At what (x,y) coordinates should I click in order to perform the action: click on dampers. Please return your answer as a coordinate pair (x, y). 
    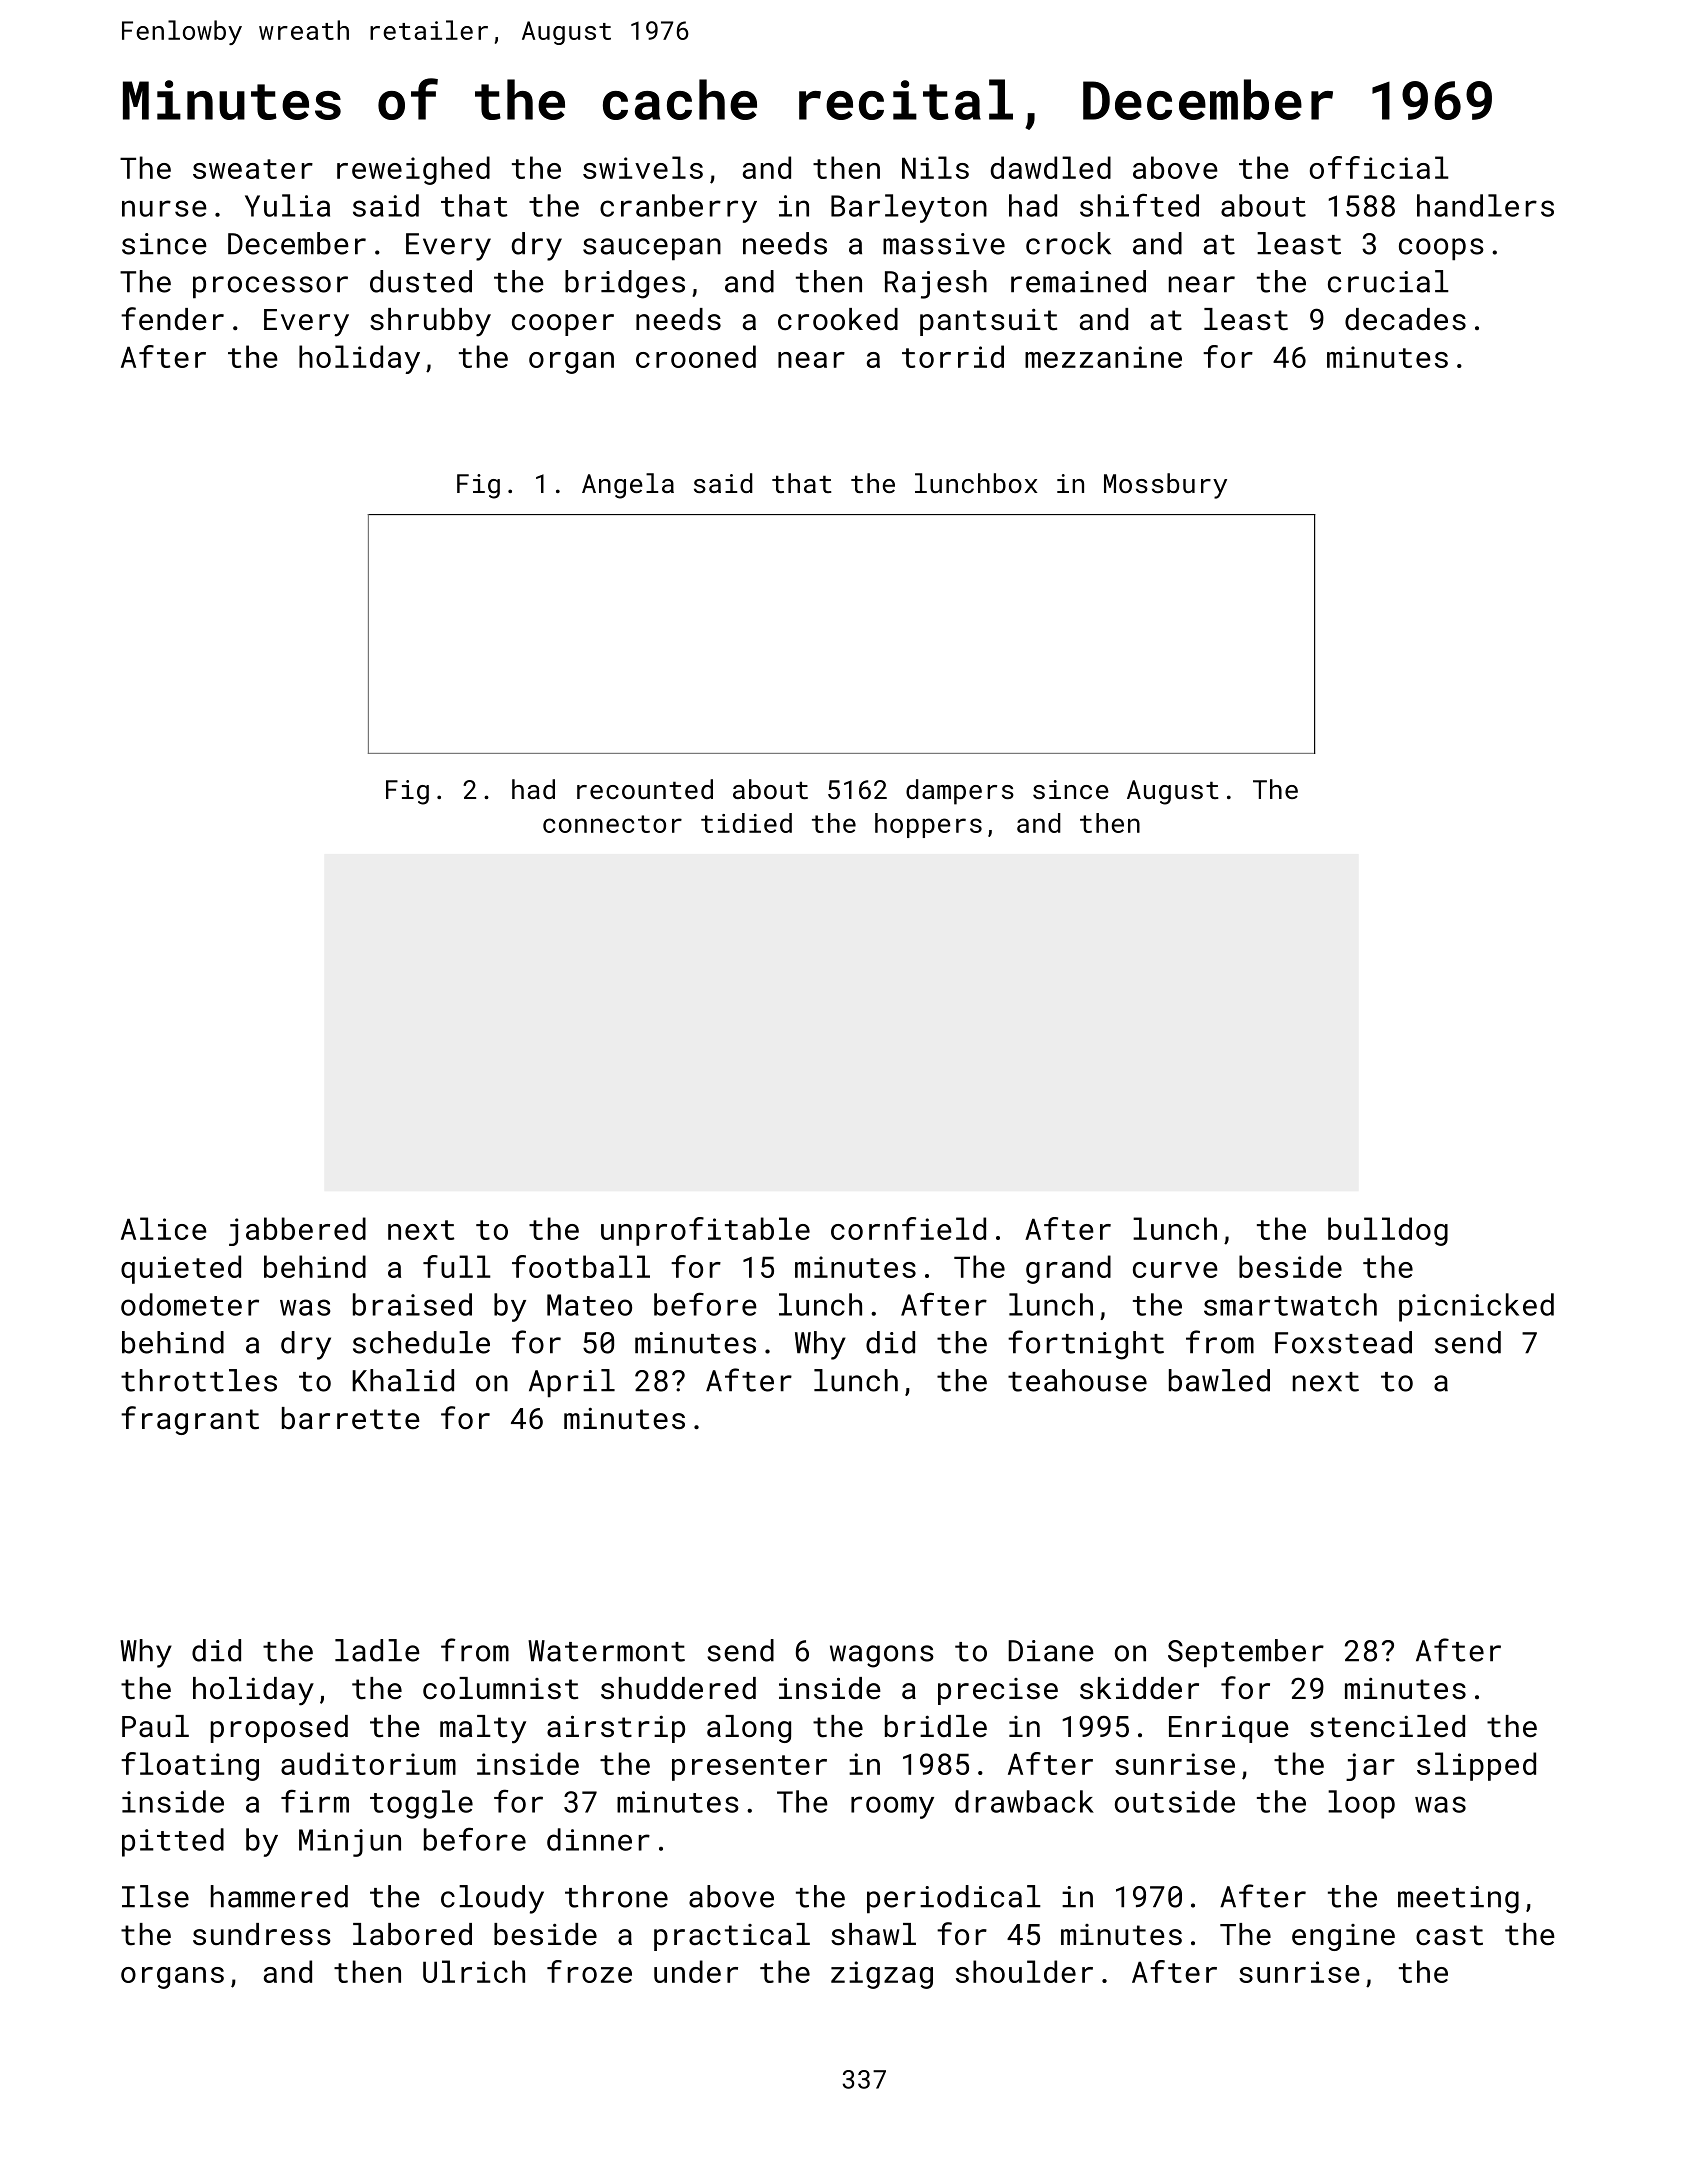
    Looking at the image, I should click on (960, 792).
